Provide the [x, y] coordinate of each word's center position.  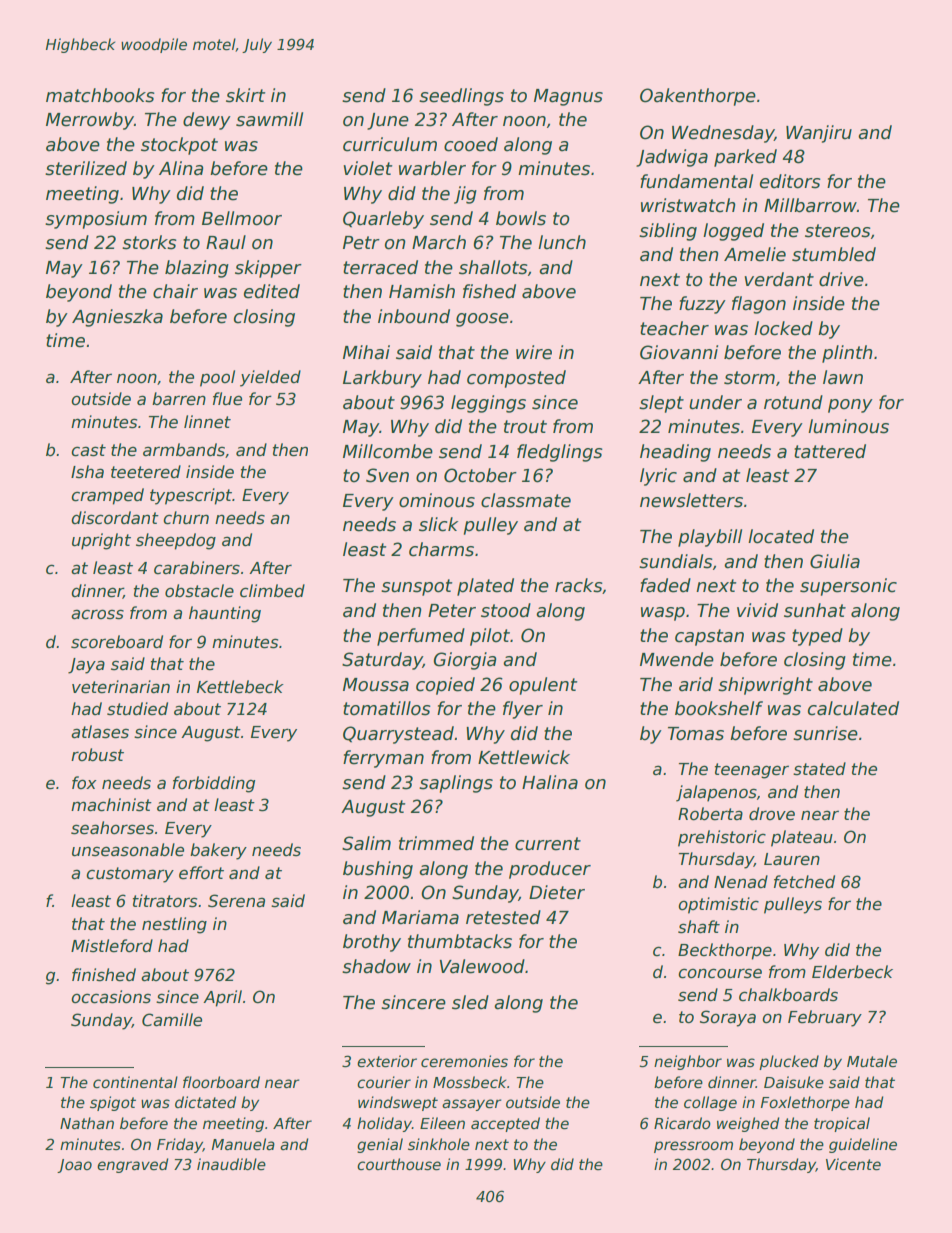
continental [135, 1082]
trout [525, 427]
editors [790, 181]
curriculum [390, 144]
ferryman [383, 759]
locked [783, 328]
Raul [226, 242]
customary [130, 875]
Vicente [853, 1164]
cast [89, 450]
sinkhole [439, 1144]
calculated [853, 708]
